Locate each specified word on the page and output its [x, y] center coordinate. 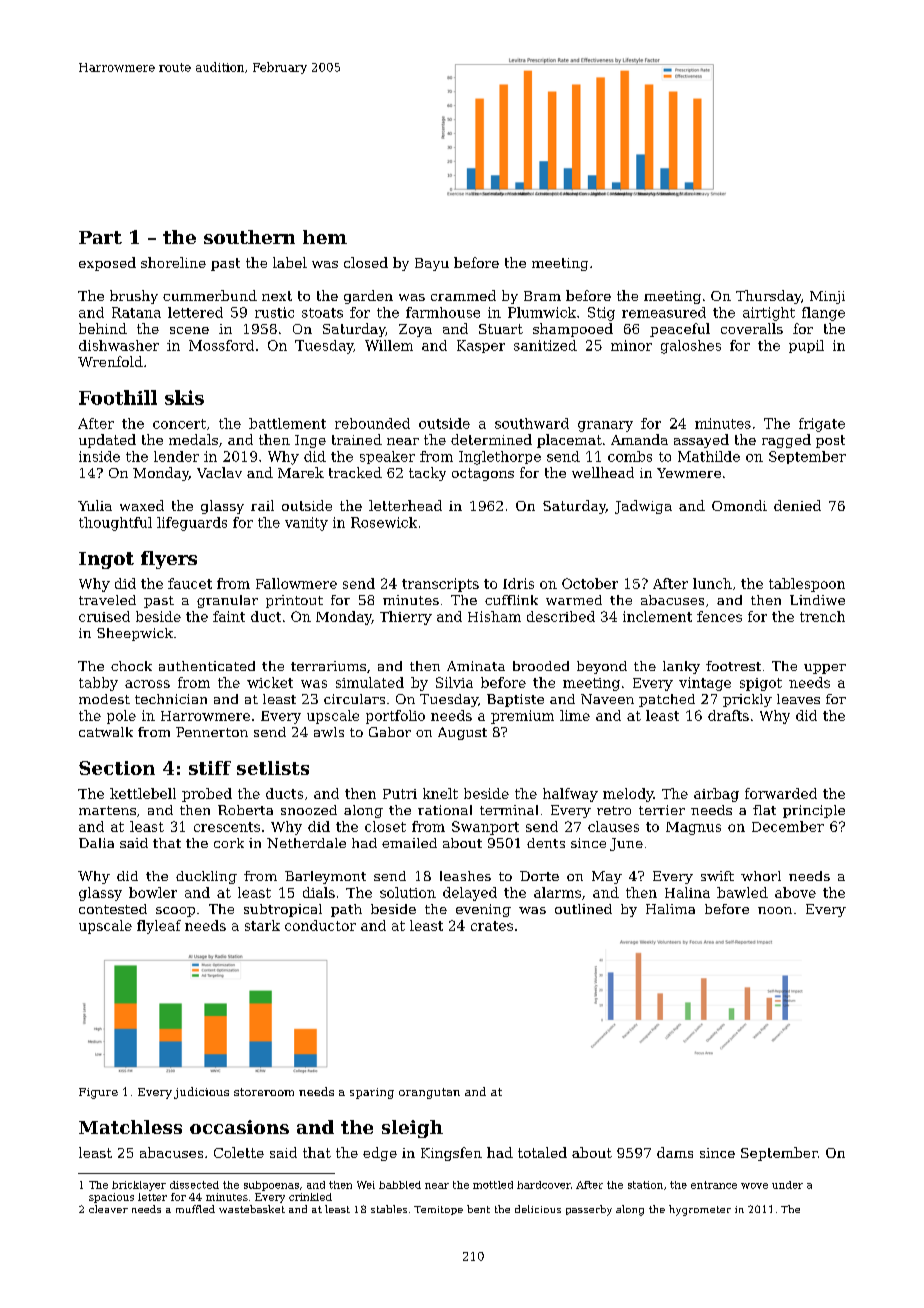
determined [491, 439]
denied [797, 505]
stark [262, 925]
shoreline [173, 262]
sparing [372, 1093]
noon [775, 910]
